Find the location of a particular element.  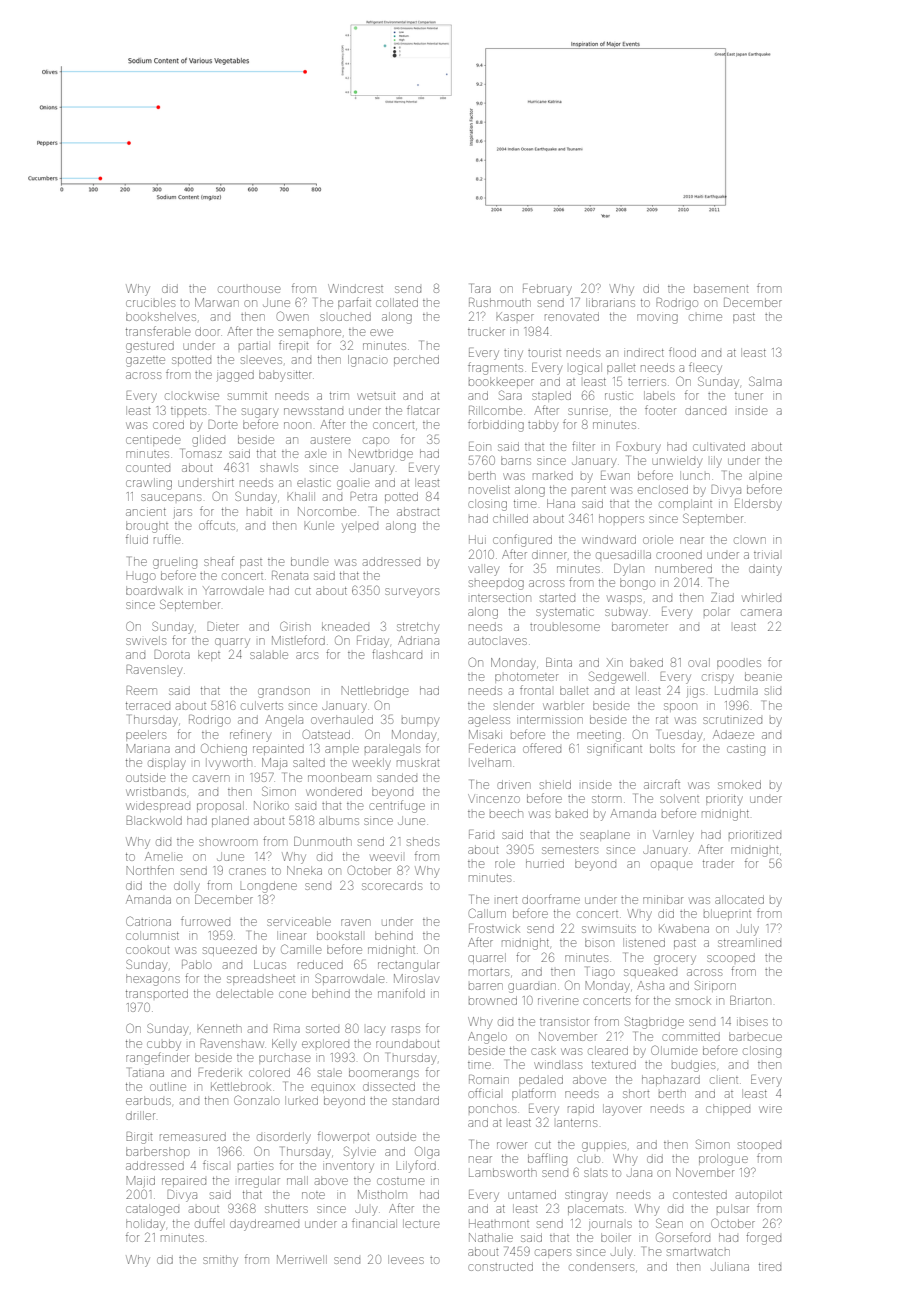

sheaf is located at coordinates (219, 561).
